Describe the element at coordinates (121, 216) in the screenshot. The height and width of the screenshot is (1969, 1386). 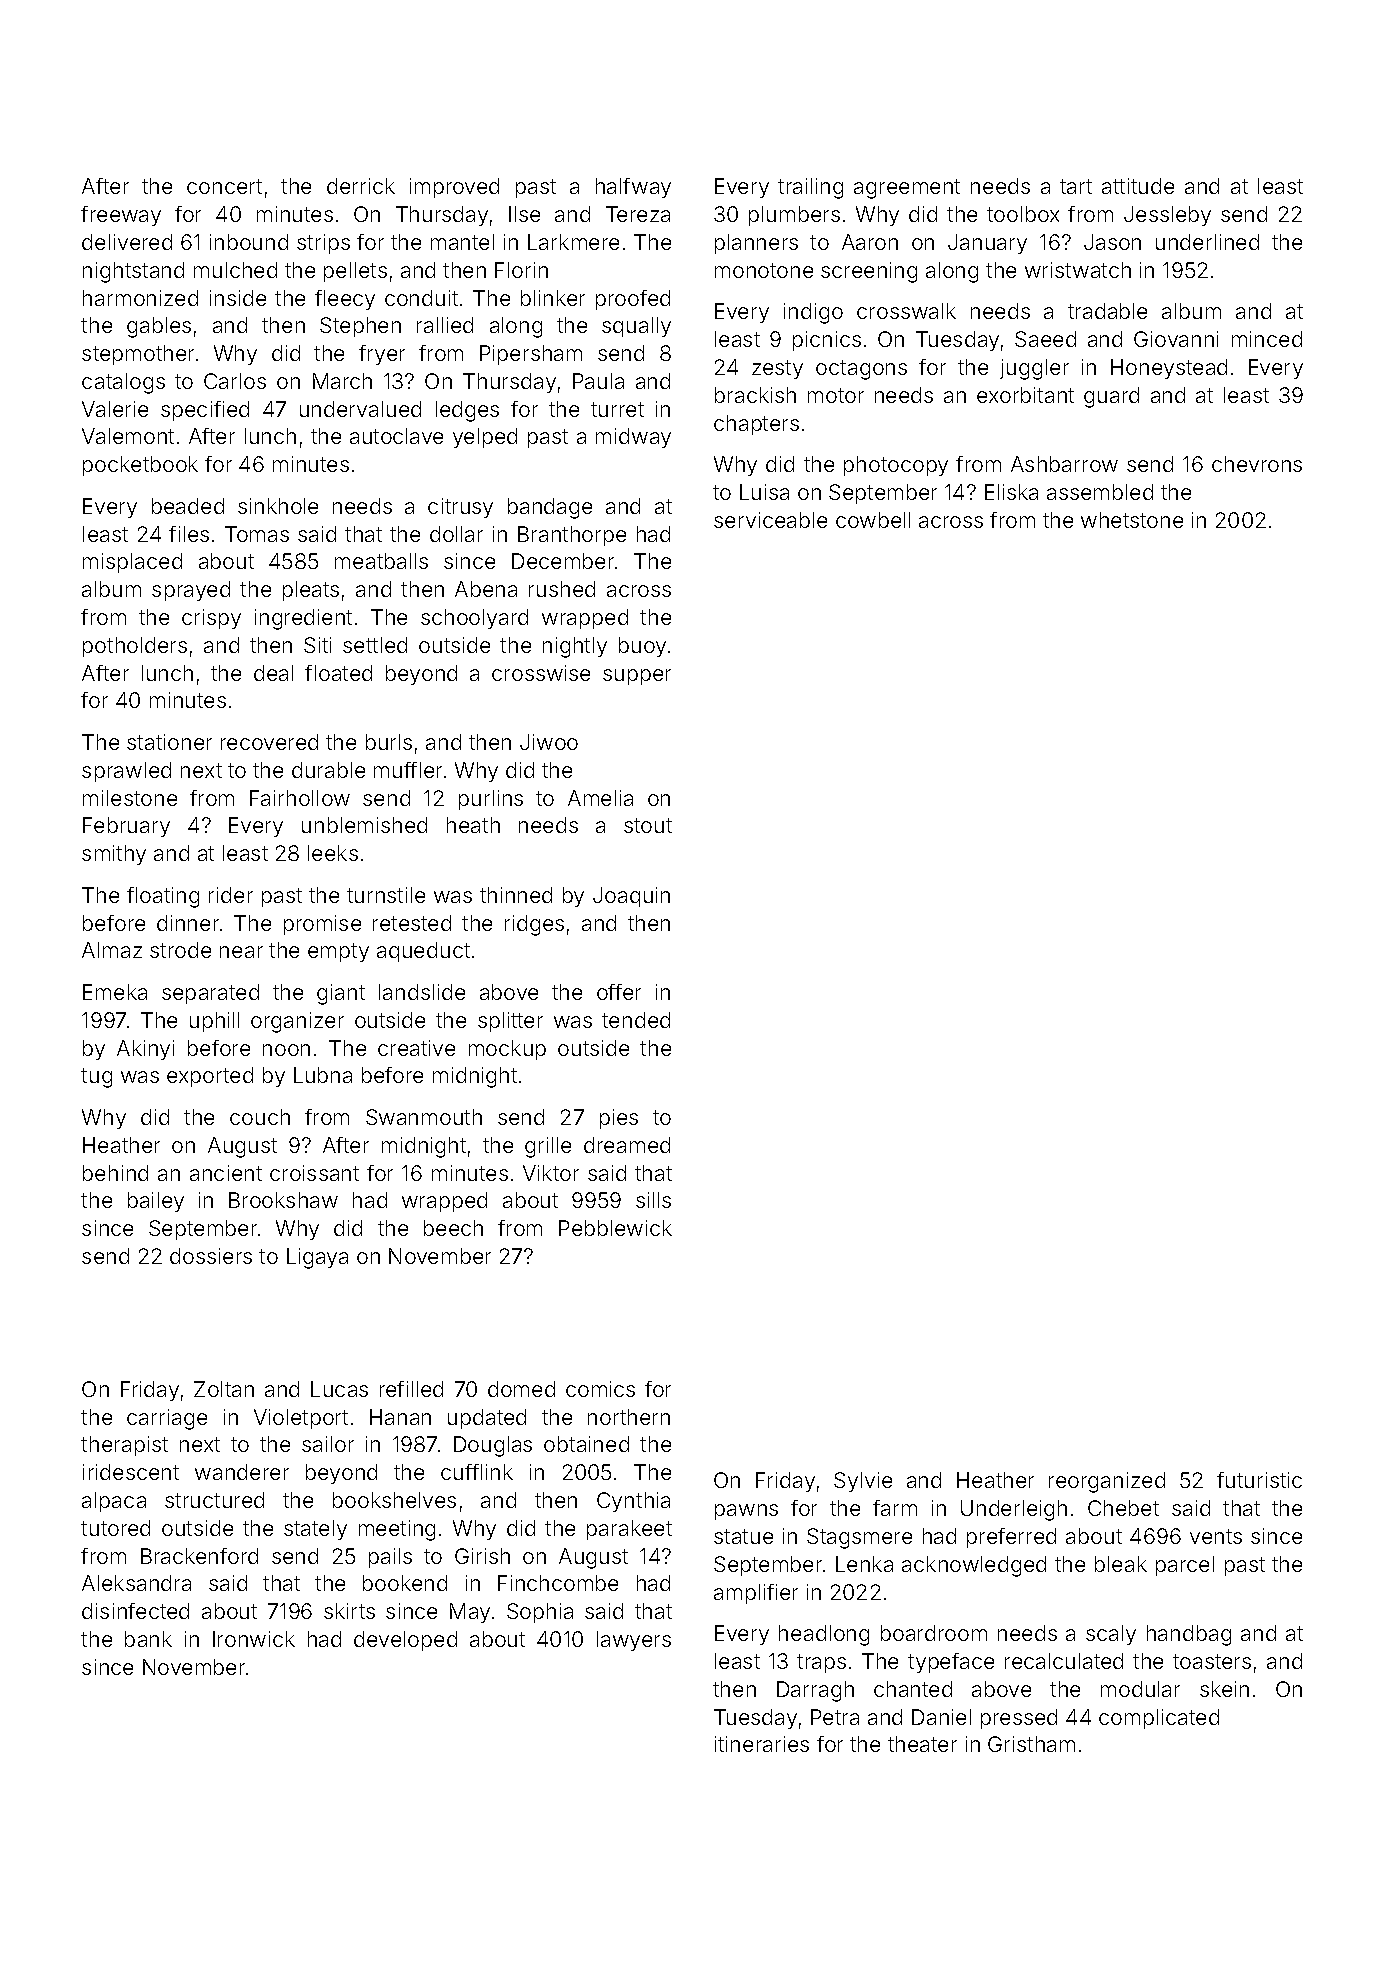
I see `freeway` at that location.
